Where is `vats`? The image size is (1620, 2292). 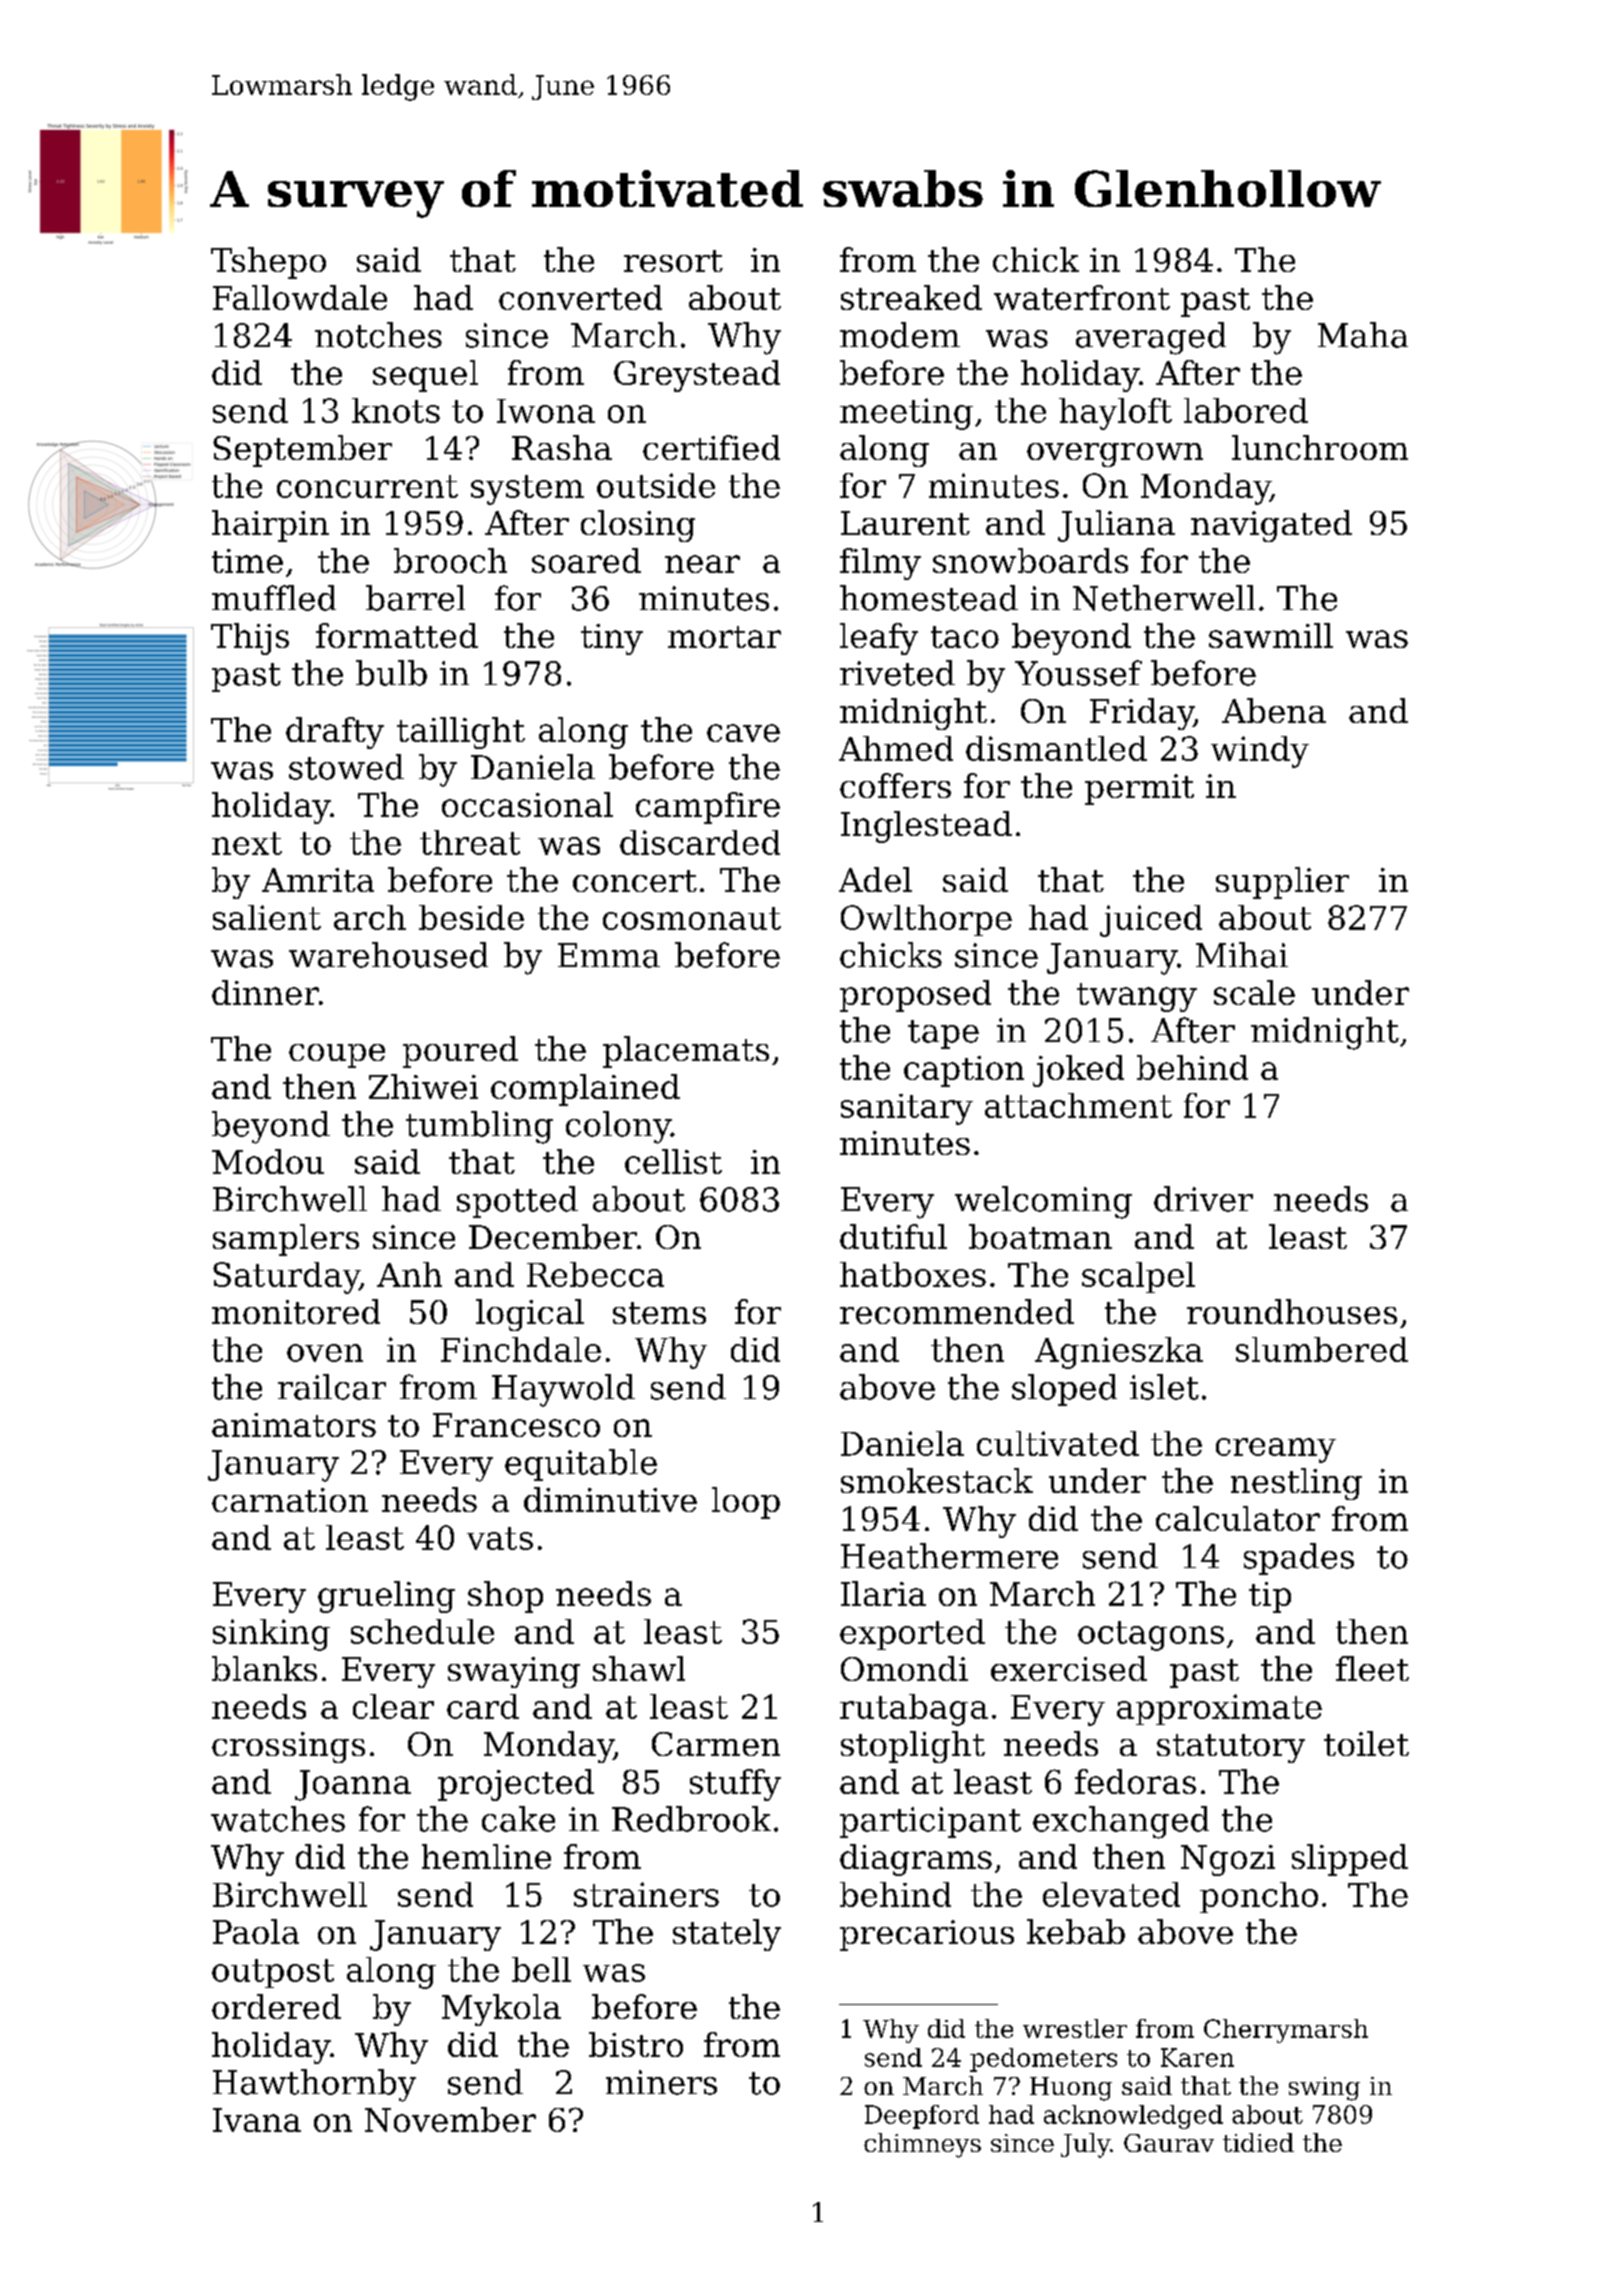
vats is located at coordinates (500, 1538).
